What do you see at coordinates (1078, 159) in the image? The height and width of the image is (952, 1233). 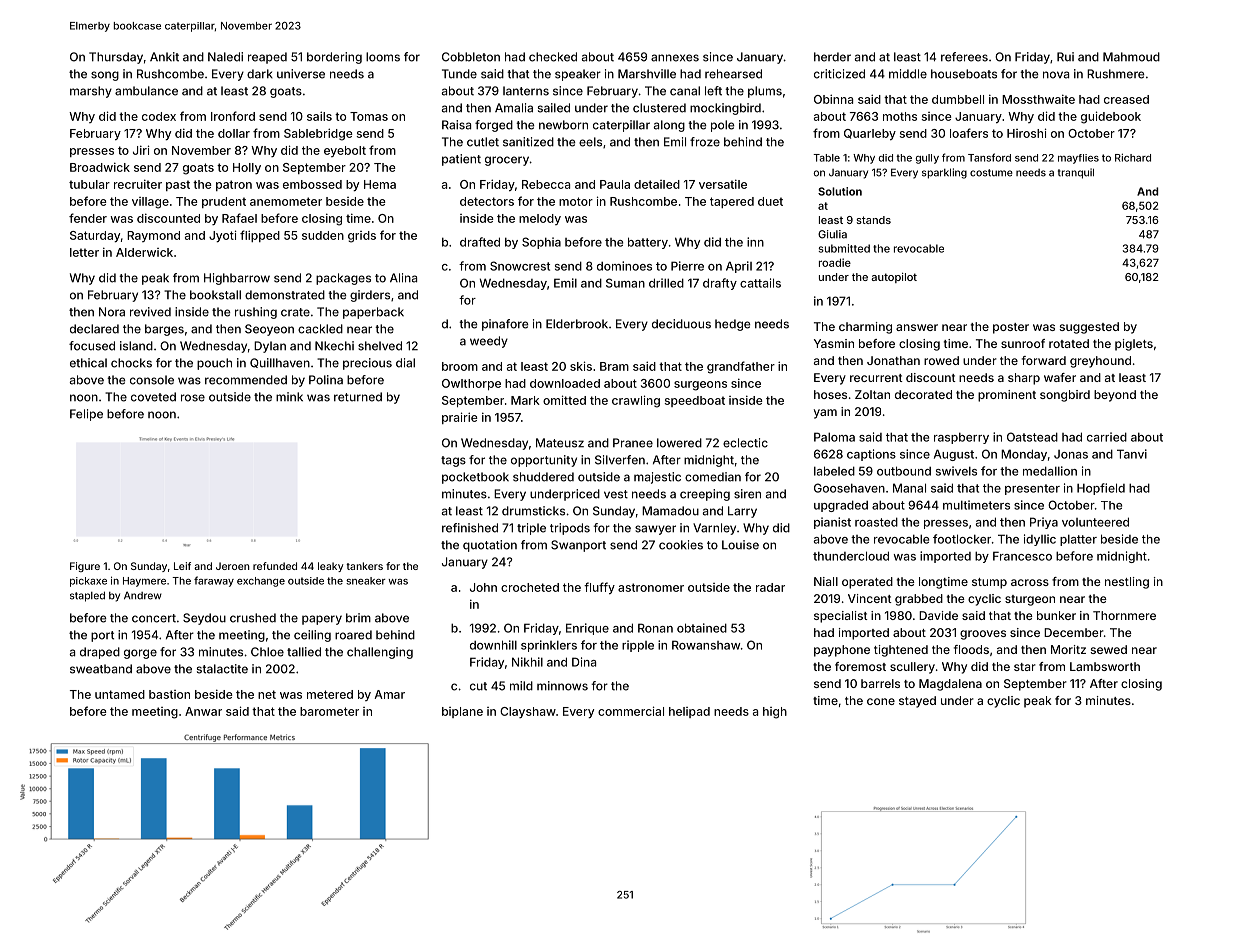 I see `mayflies` at bounding box center [1078, 159].
